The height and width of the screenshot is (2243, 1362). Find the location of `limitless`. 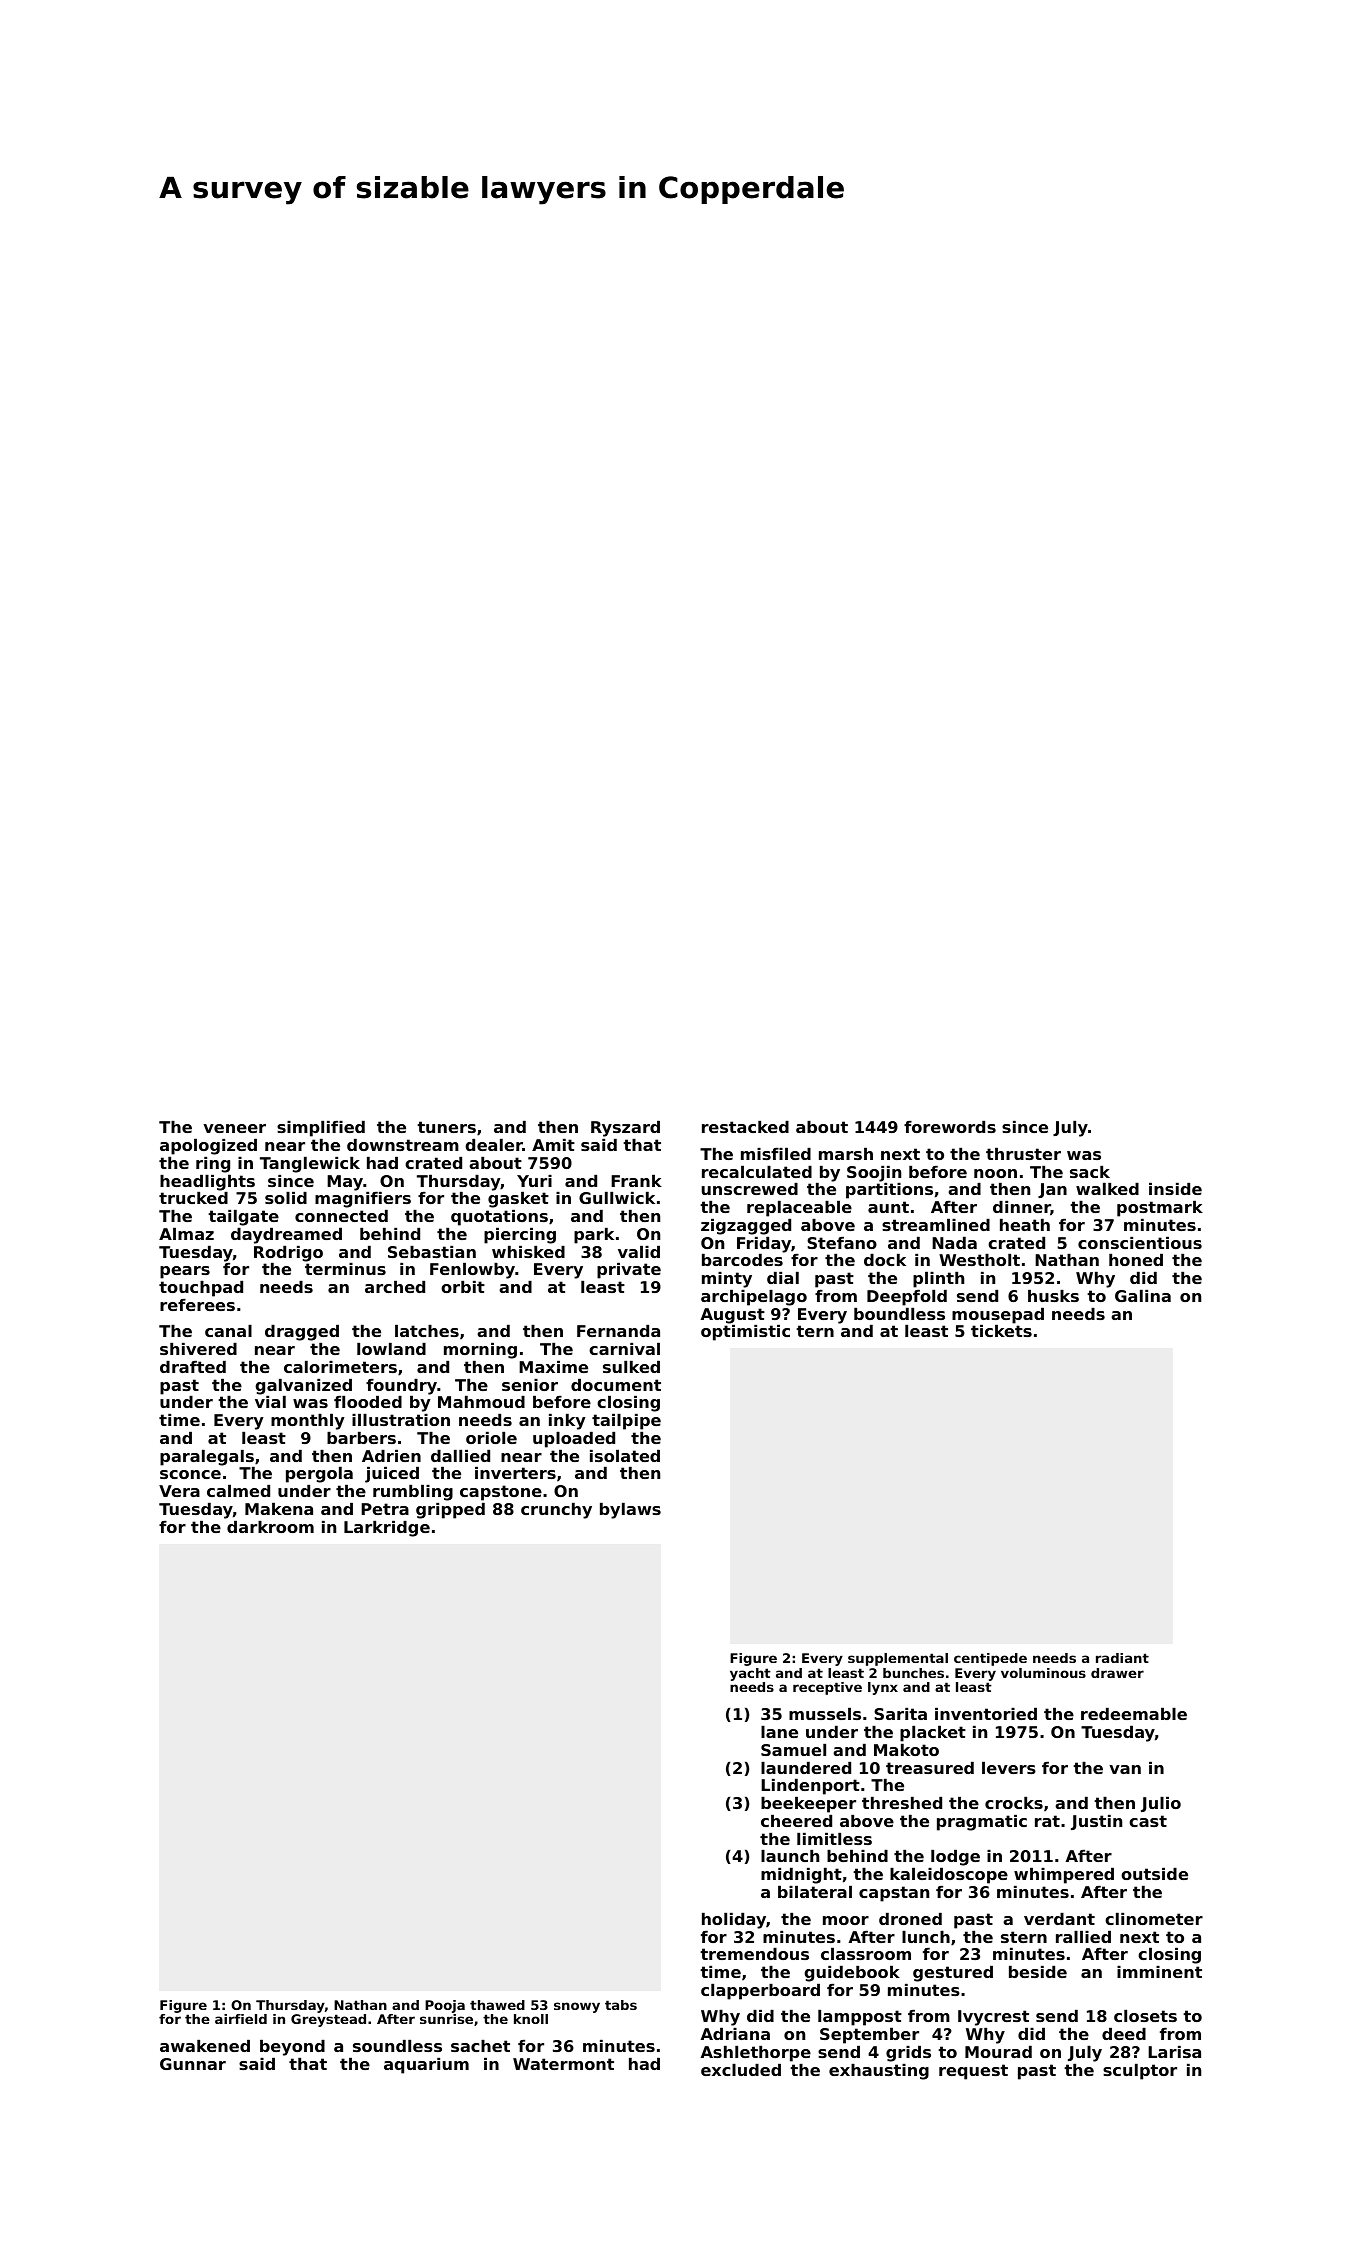

limitless is located at coordinates (834, 1838).
